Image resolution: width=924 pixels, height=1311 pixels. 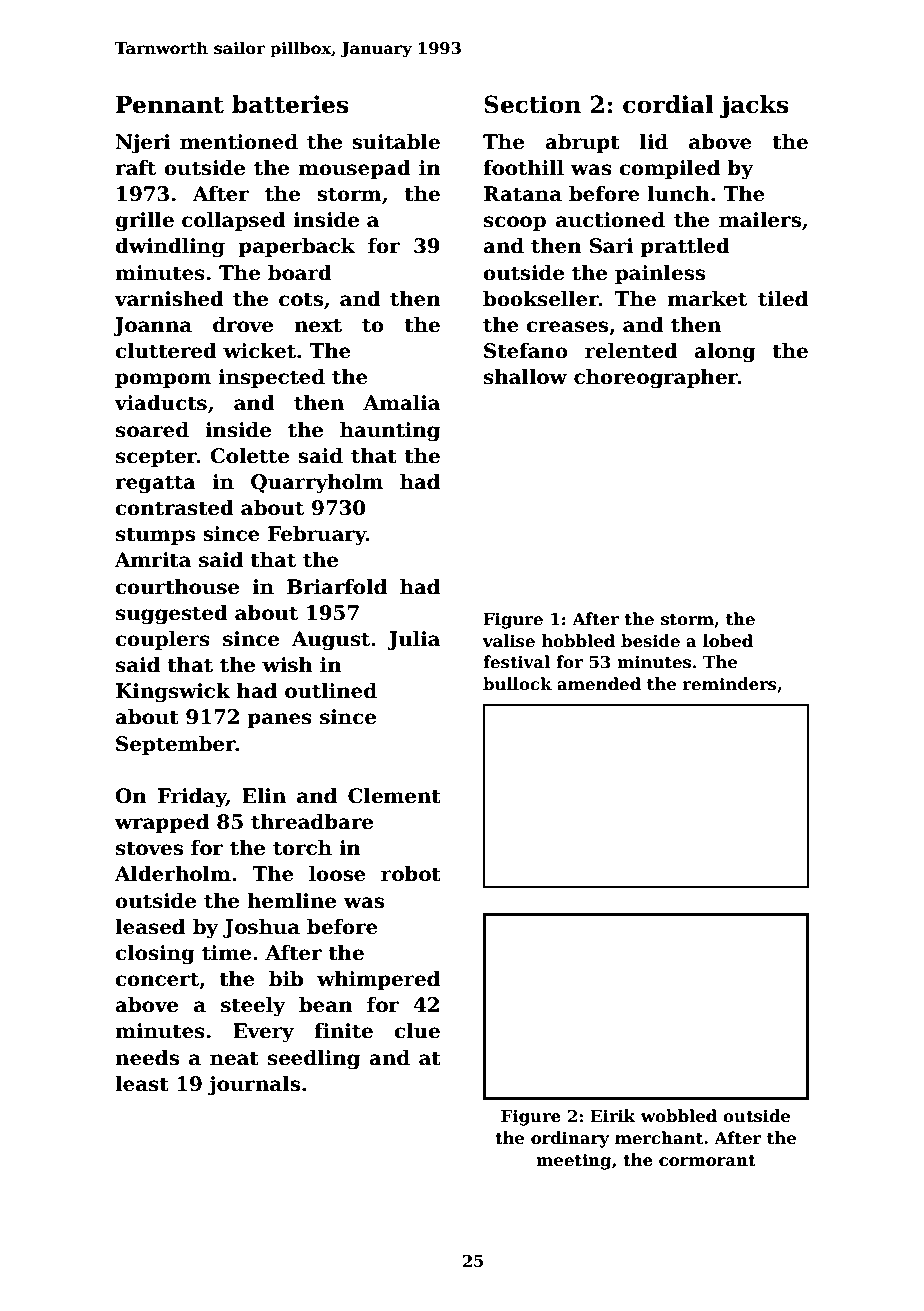 I want to click on viaducts, so click(x=160, y=403).
